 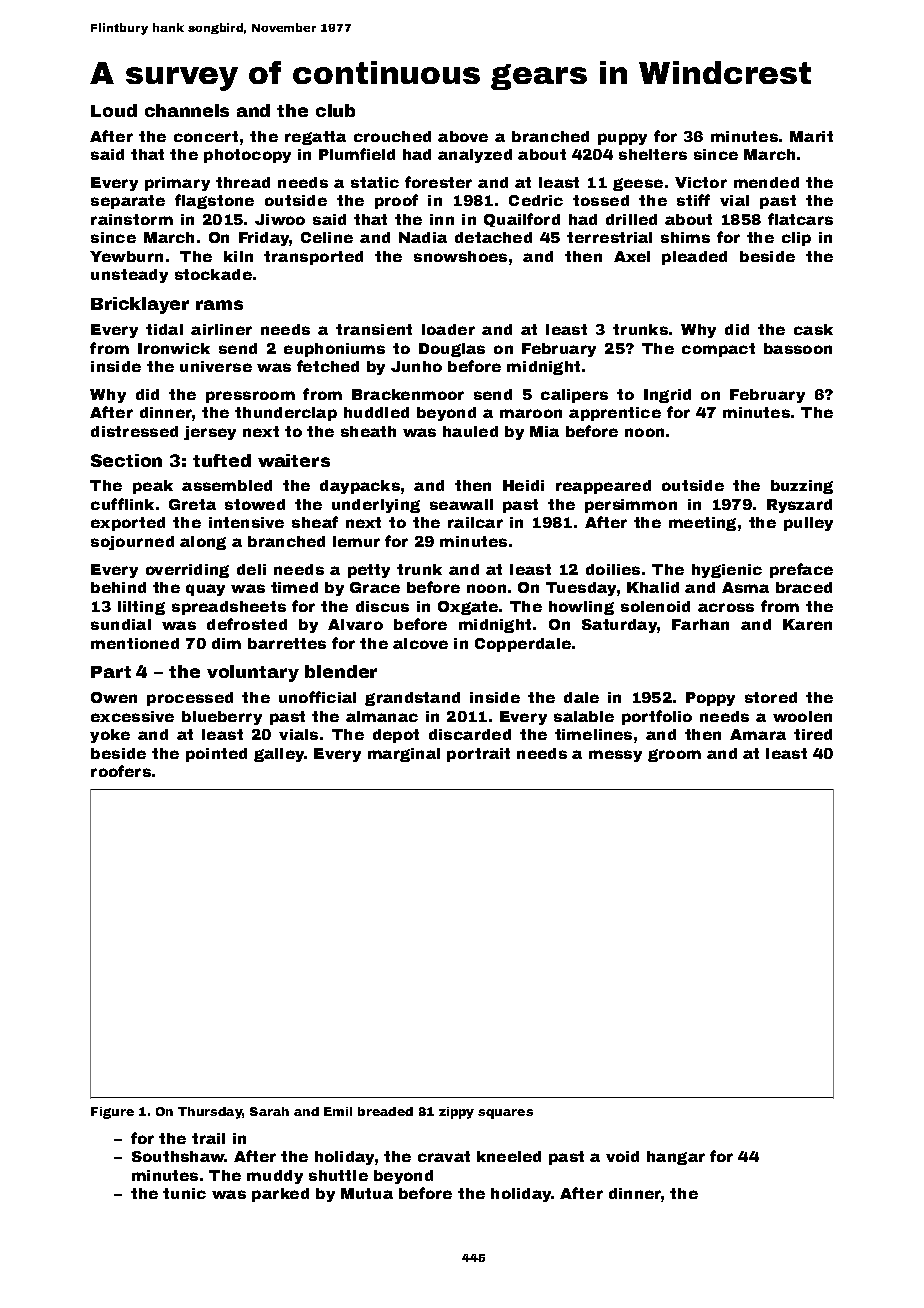 I want to click on club, so click(x=335, y=110).
